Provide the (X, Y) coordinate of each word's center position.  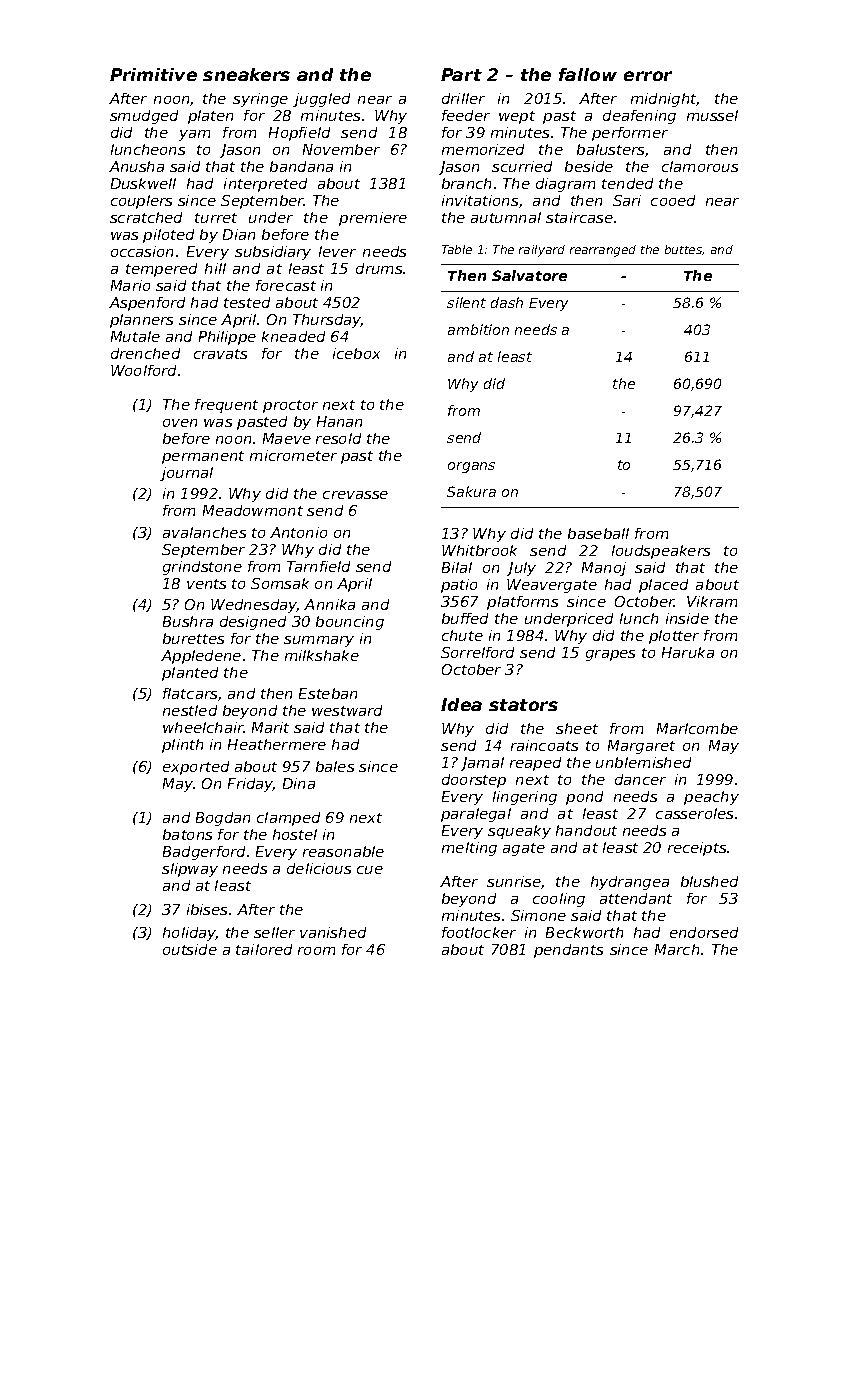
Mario (130, 285)
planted (190, 674)
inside (687, 618)
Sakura (471, 491)
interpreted (265, 185)
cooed (673, 200)
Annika (329, 604)
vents (206, 584)
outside (190, 949)
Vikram (712, 601)
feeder (466, 115)
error (648, 76)
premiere (373, 219)
